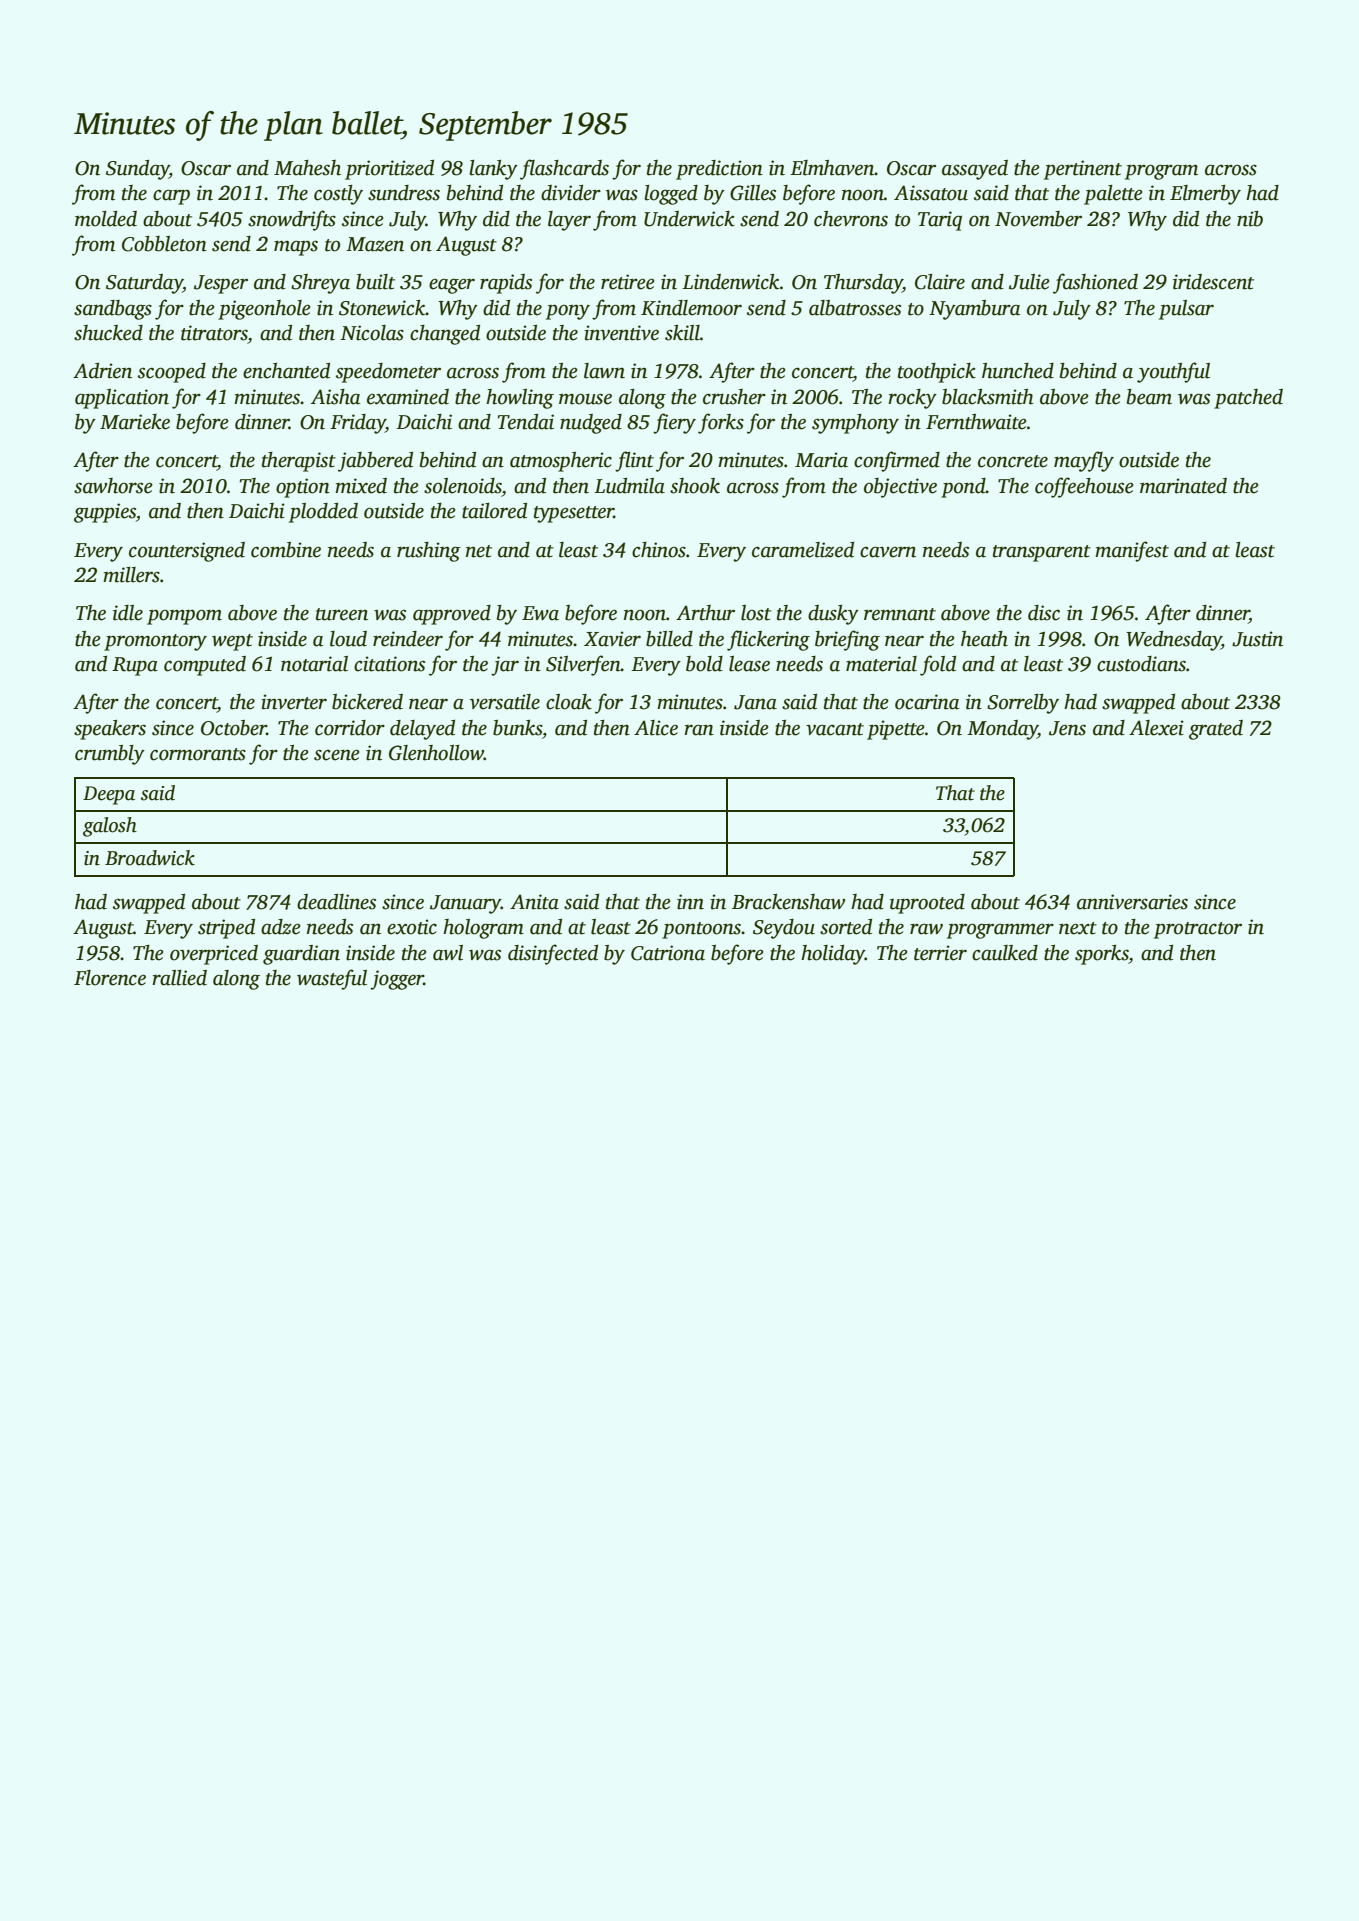  Describe the element at coordinates (668, 953) in the screenshot. I see `Catriona` at that location.
